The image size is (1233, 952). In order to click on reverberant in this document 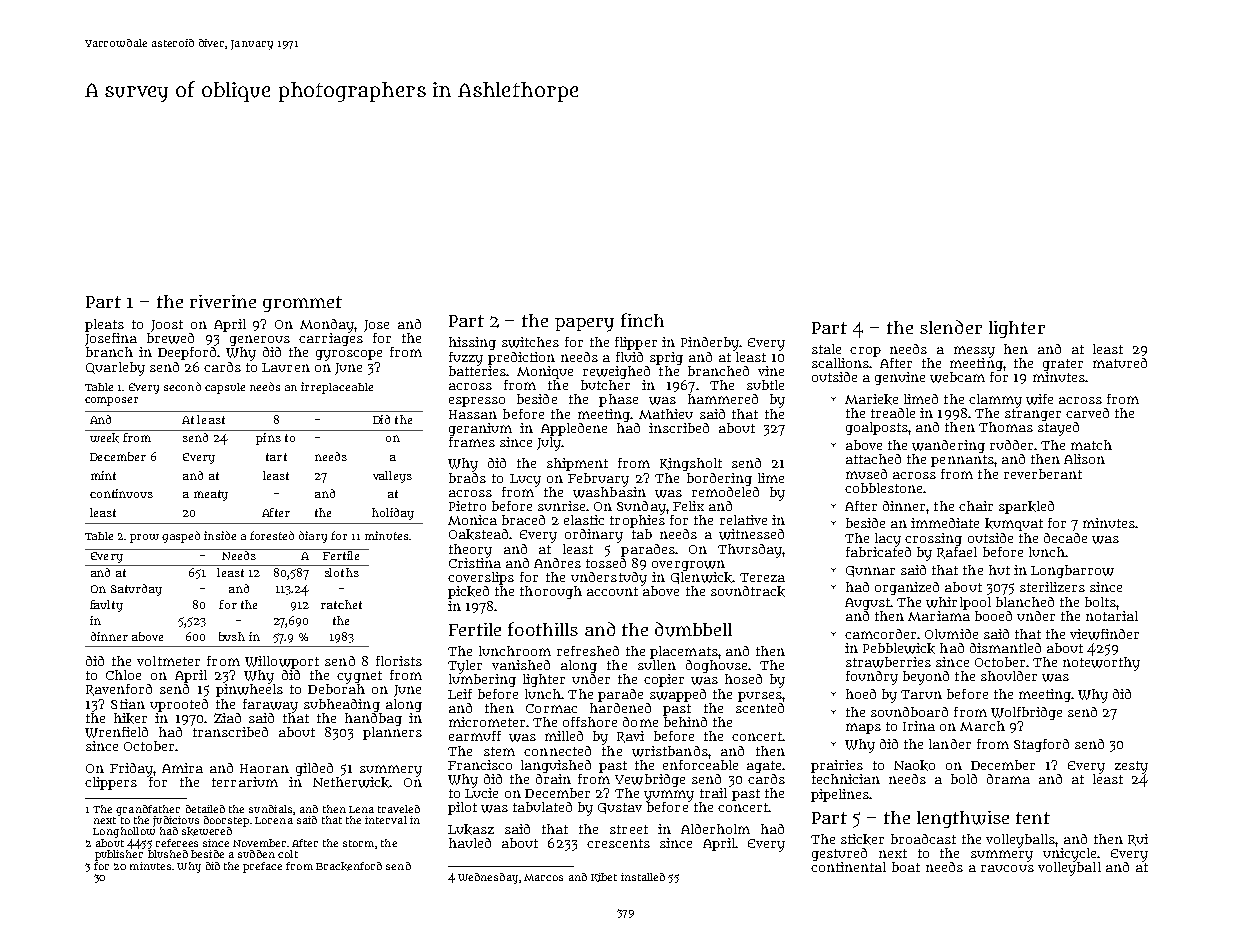, I will do `click(1043, 474)`.
